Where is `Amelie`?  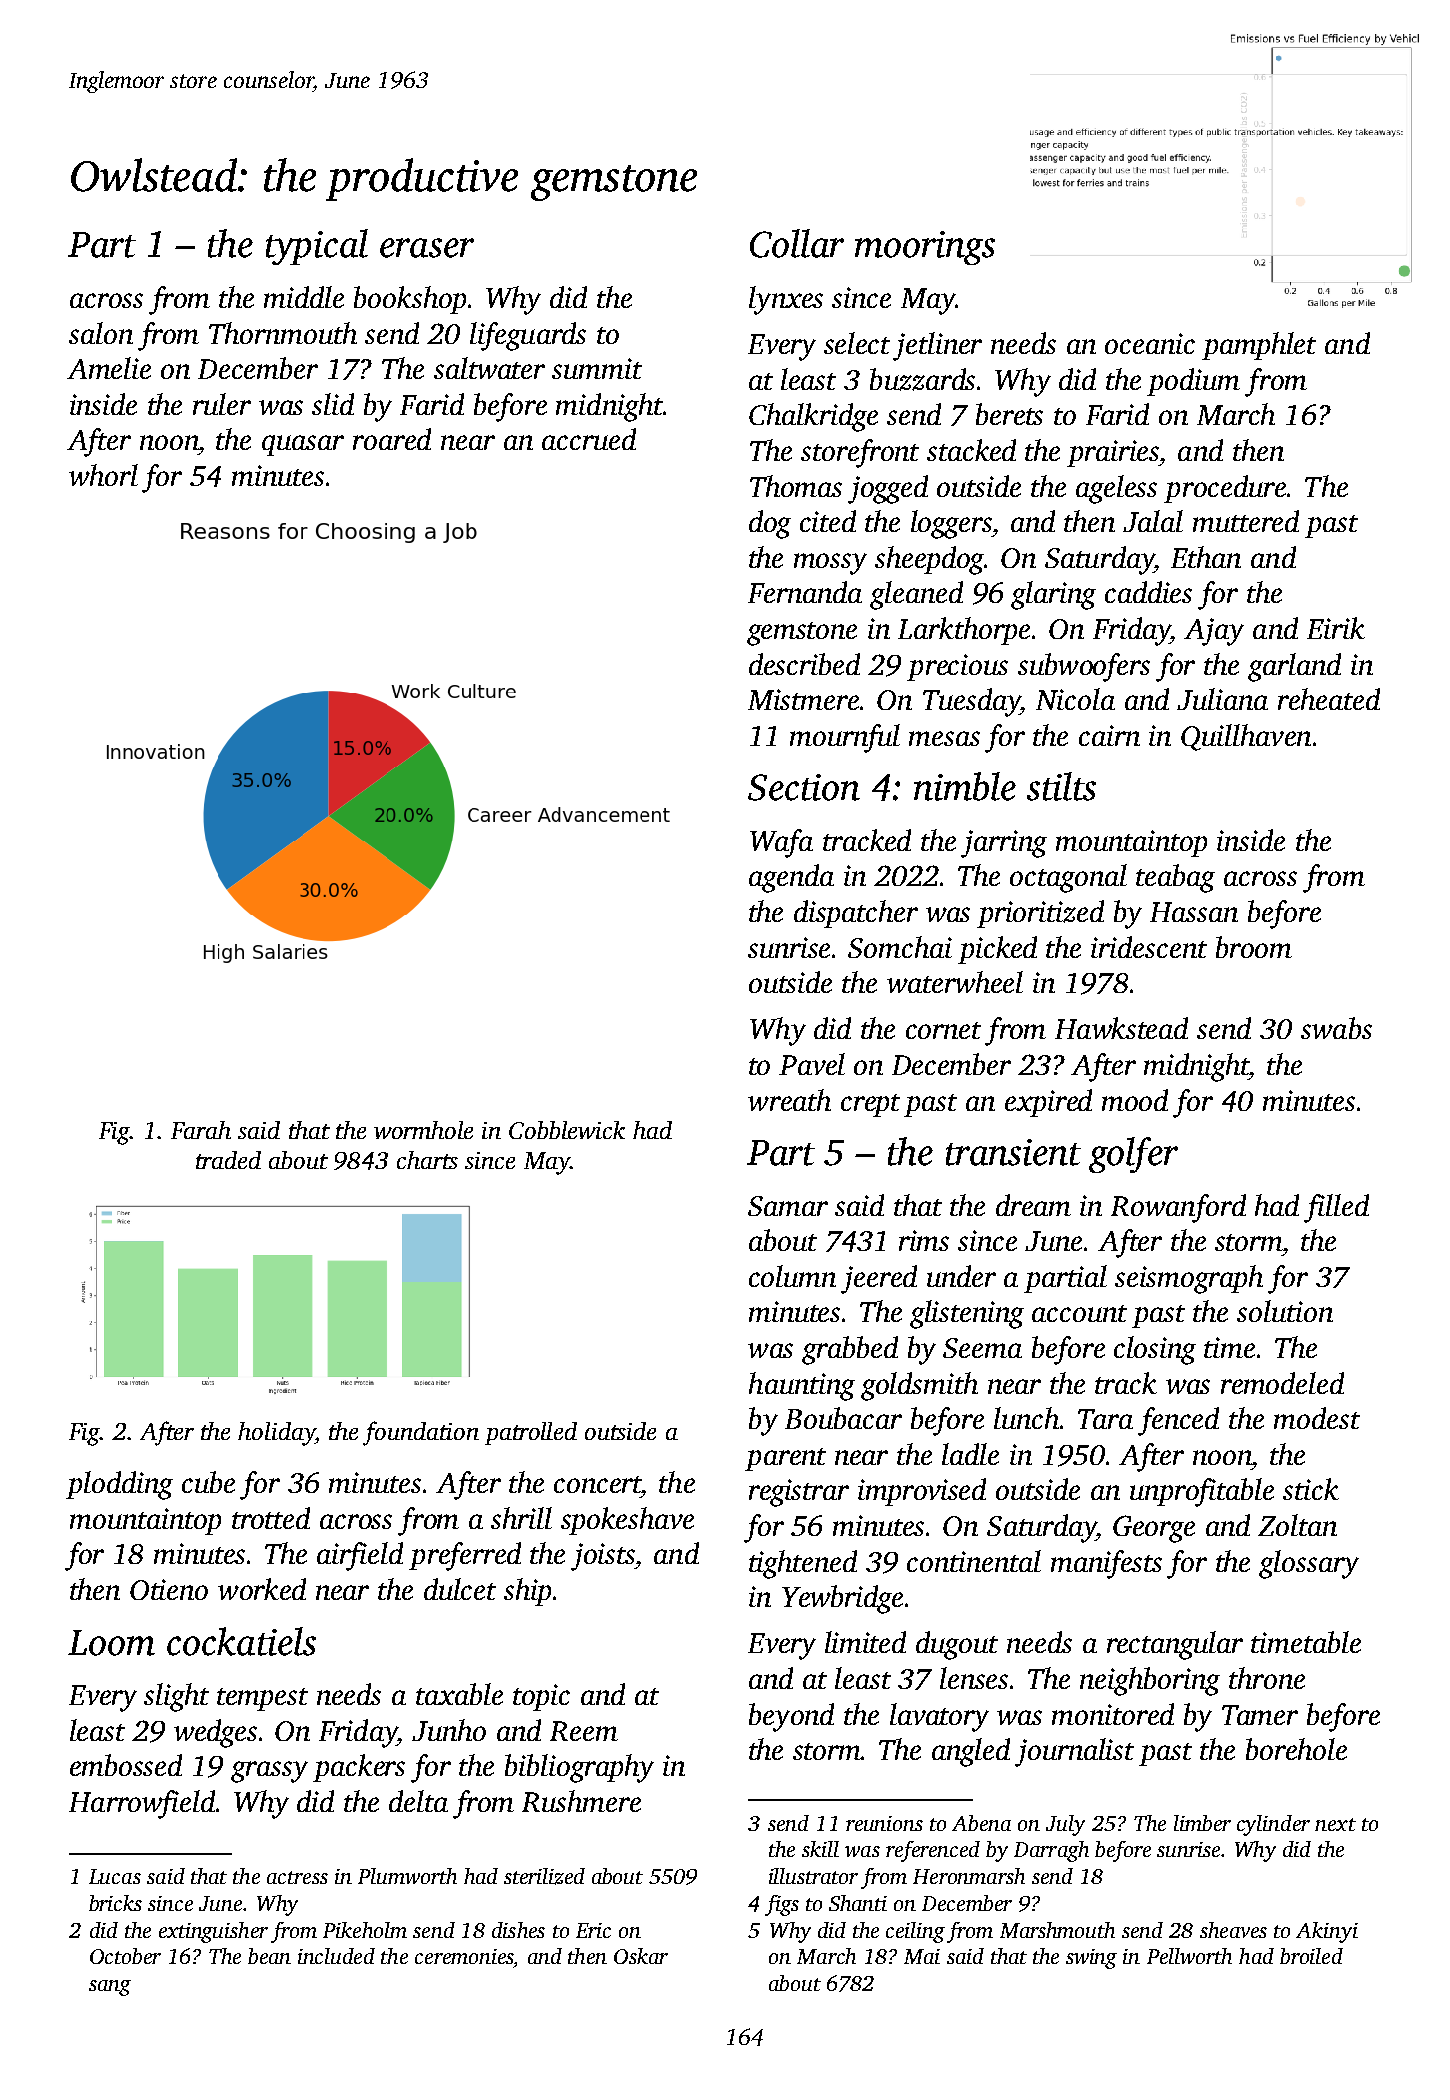 Amelie is located at coordinates (109, 368).
